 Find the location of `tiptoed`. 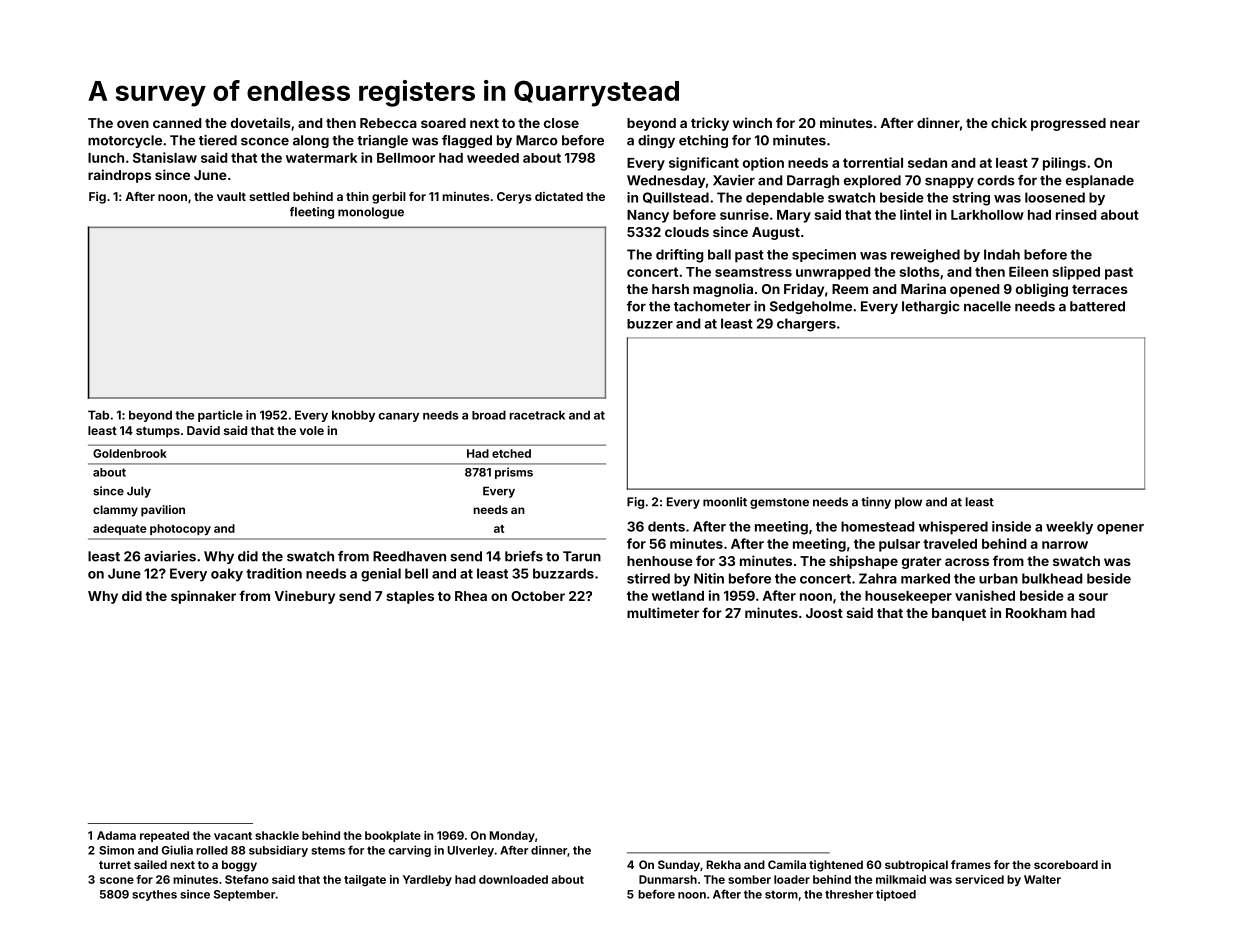

tiptoed is located at coordinates (896, 895).
